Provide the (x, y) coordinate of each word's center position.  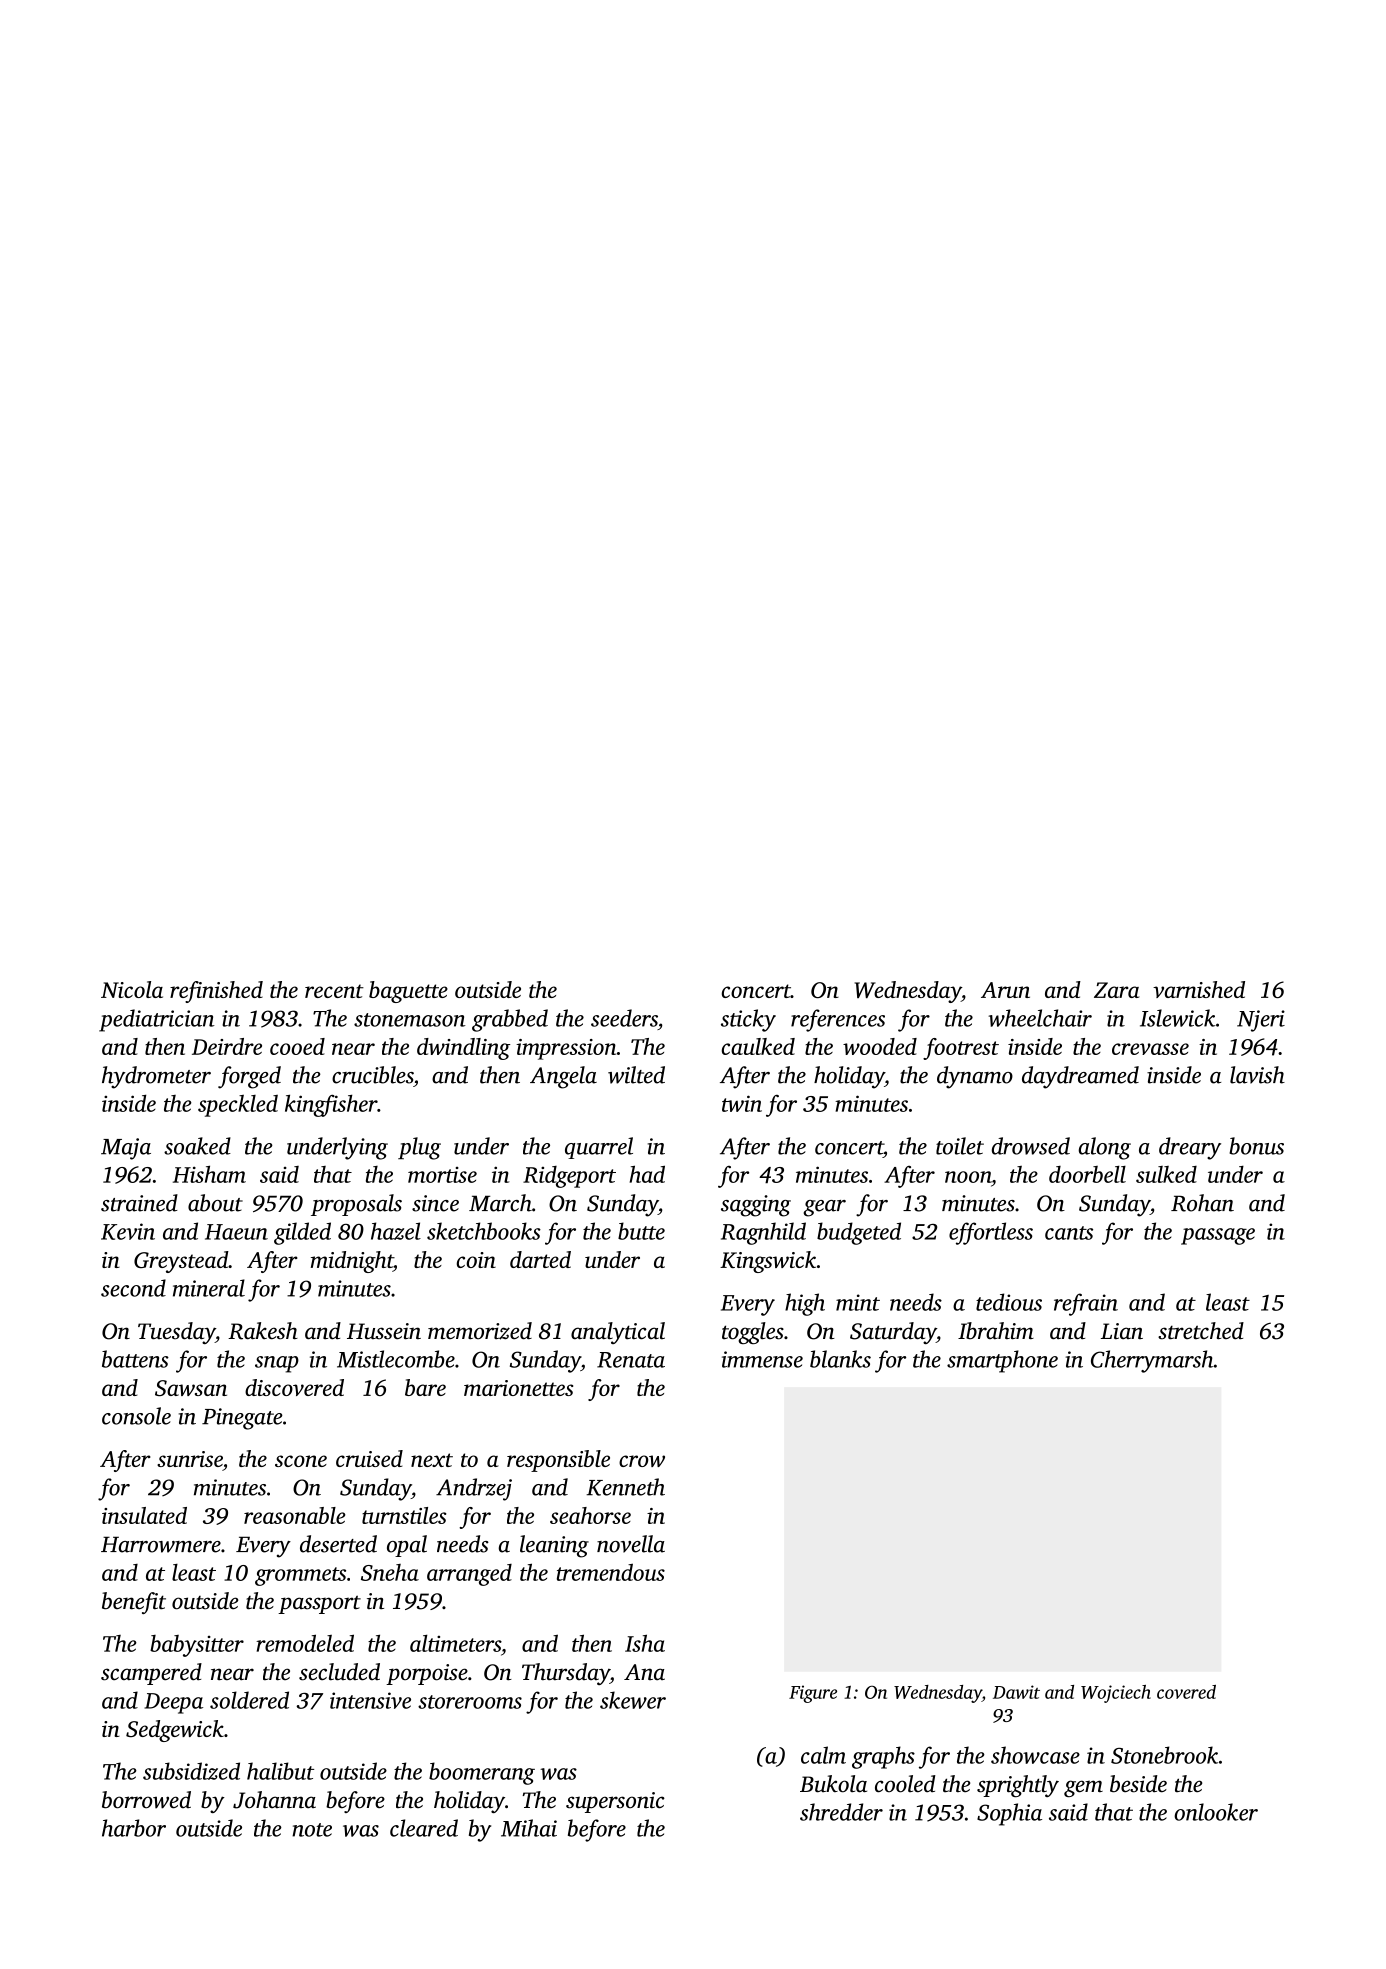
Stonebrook (1164, 1755)
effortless (991, 1233)
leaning (554, 1546)
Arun (1005, 990)
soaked (197, 1146)
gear (824, 1208)
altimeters (455, 1643)
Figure (813, 1694)
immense (762, 1359)
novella (631, 1544)
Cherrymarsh (1152, 1361)
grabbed (510, 1020)
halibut (280, 1771)
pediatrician (157, 1020)
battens (135, 1359)
